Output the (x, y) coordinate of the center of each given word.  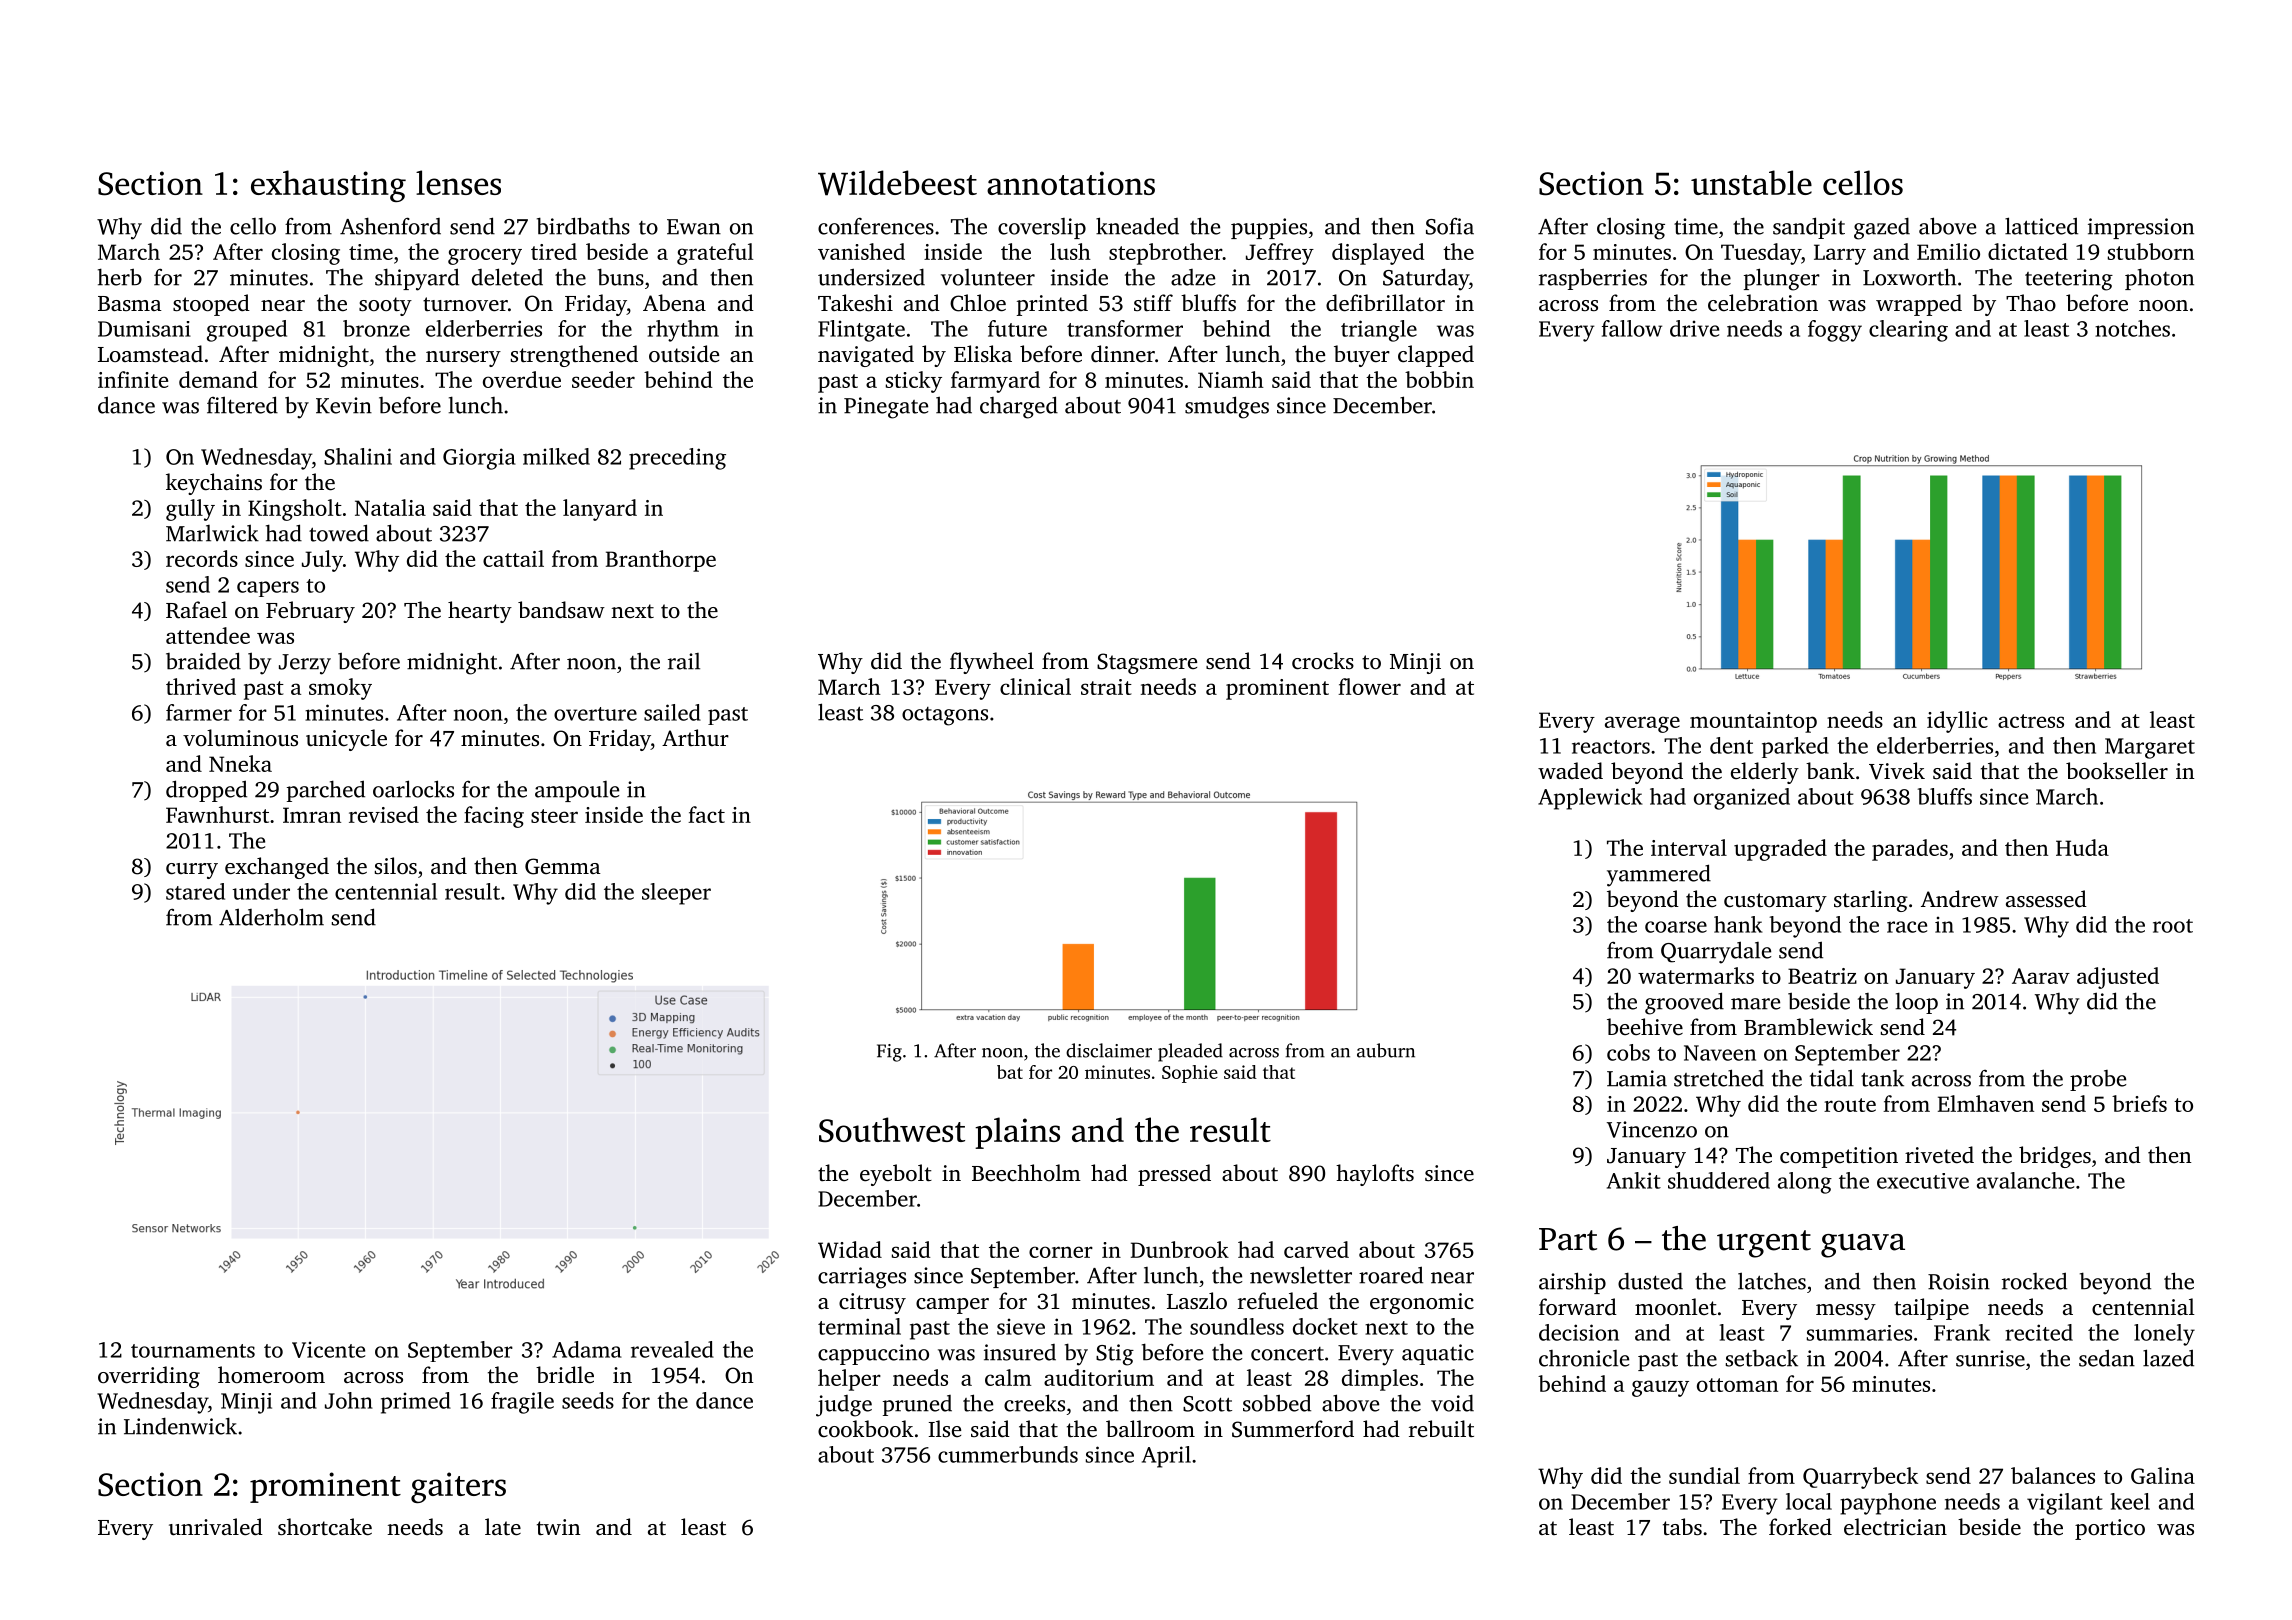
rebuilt (1441, 1428)
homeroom (271, 1374)
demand (218, 379)
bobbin (1439, 379)
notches (2132, 328)
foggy (1835, 331)
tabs (1682, 1526)
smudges (1227, 407)
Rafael (196, 610)
